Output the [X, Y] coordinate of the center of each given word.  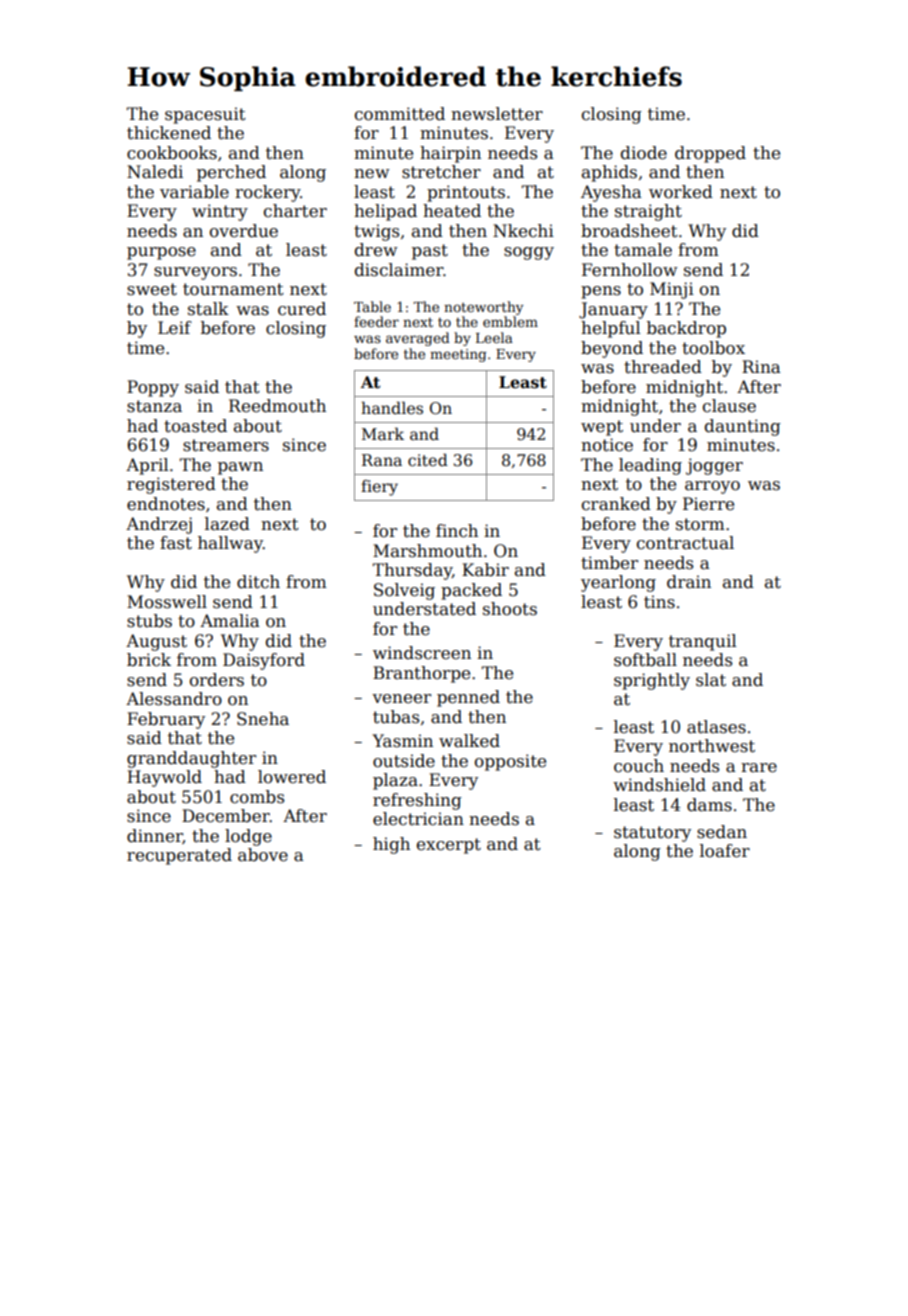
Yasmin [402, 741]
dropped [710, 154]
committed [400, 114]
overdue [244, 231]
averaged [418, 339]
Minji [672, 290]
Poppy [153, 388]
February [166, 720]
